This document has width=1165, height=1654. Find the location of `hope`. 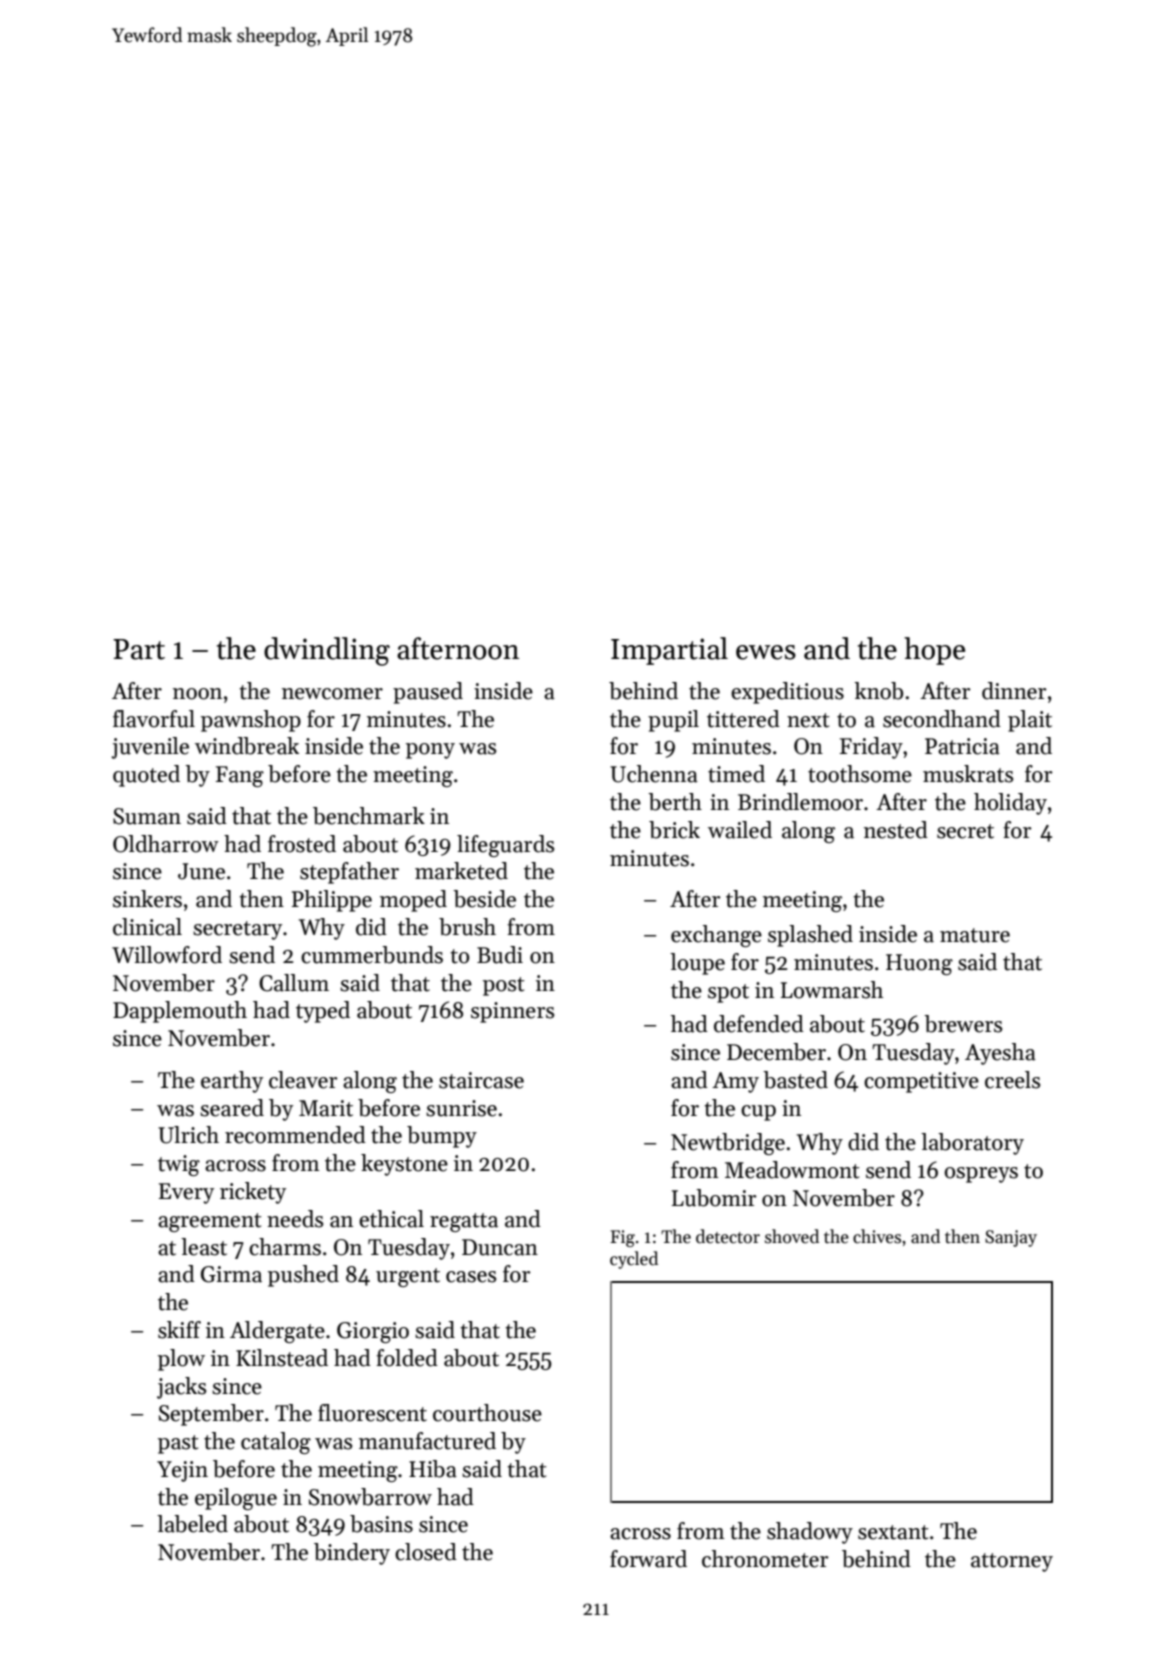

hope is located at coordinates (934, 651).
